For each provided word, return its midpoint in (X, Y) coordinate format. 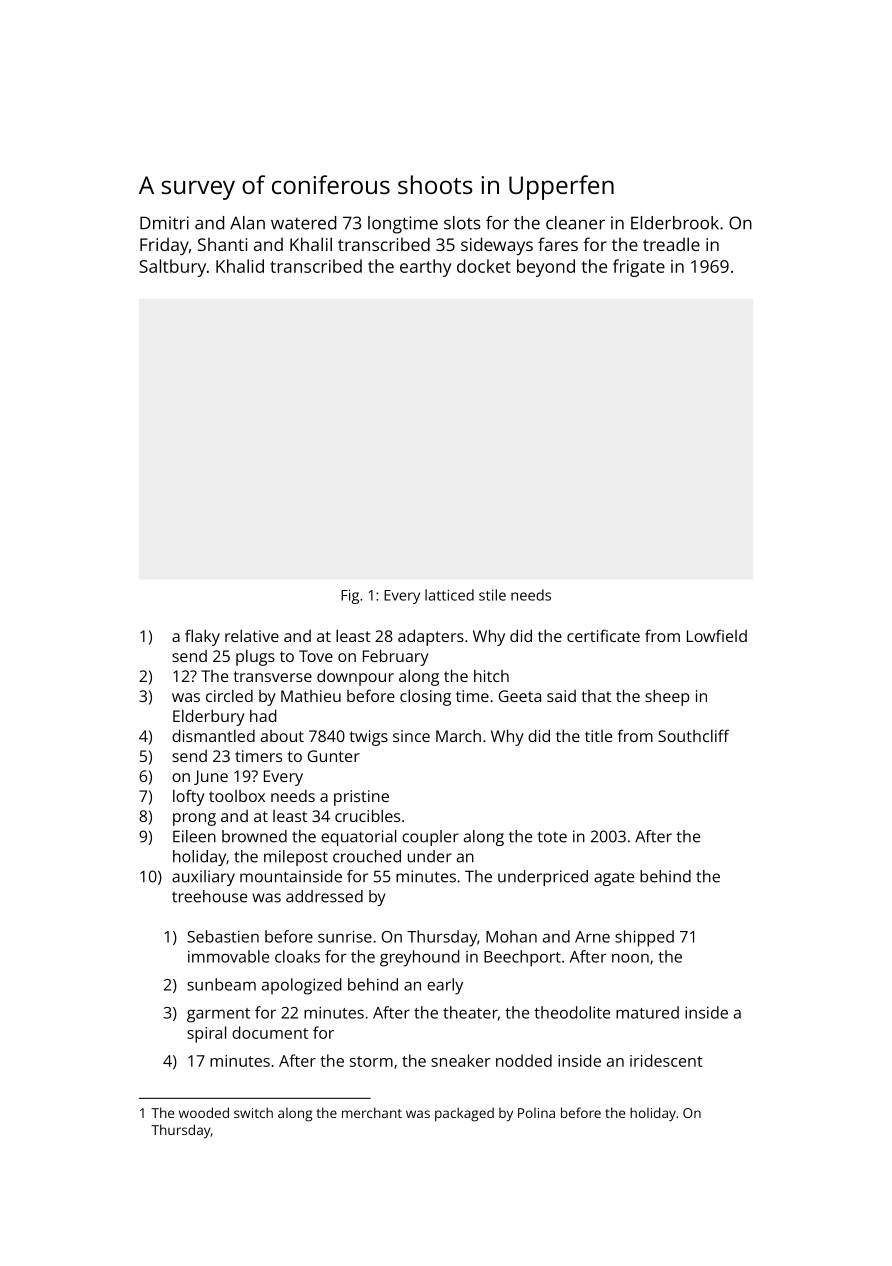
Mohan (511, 936)
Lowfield (717, 635)
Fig (350, 597)
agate (614, 878)
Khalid (240, 266)
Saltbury (172, 268)
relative (252, 635)
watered (303, 223)
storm (371, 1061)
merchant (372, 1112)
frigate (639, 268)
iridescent (666, 1060)
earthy (426, 268)
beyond (546, 268)
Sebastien (223, 936)
